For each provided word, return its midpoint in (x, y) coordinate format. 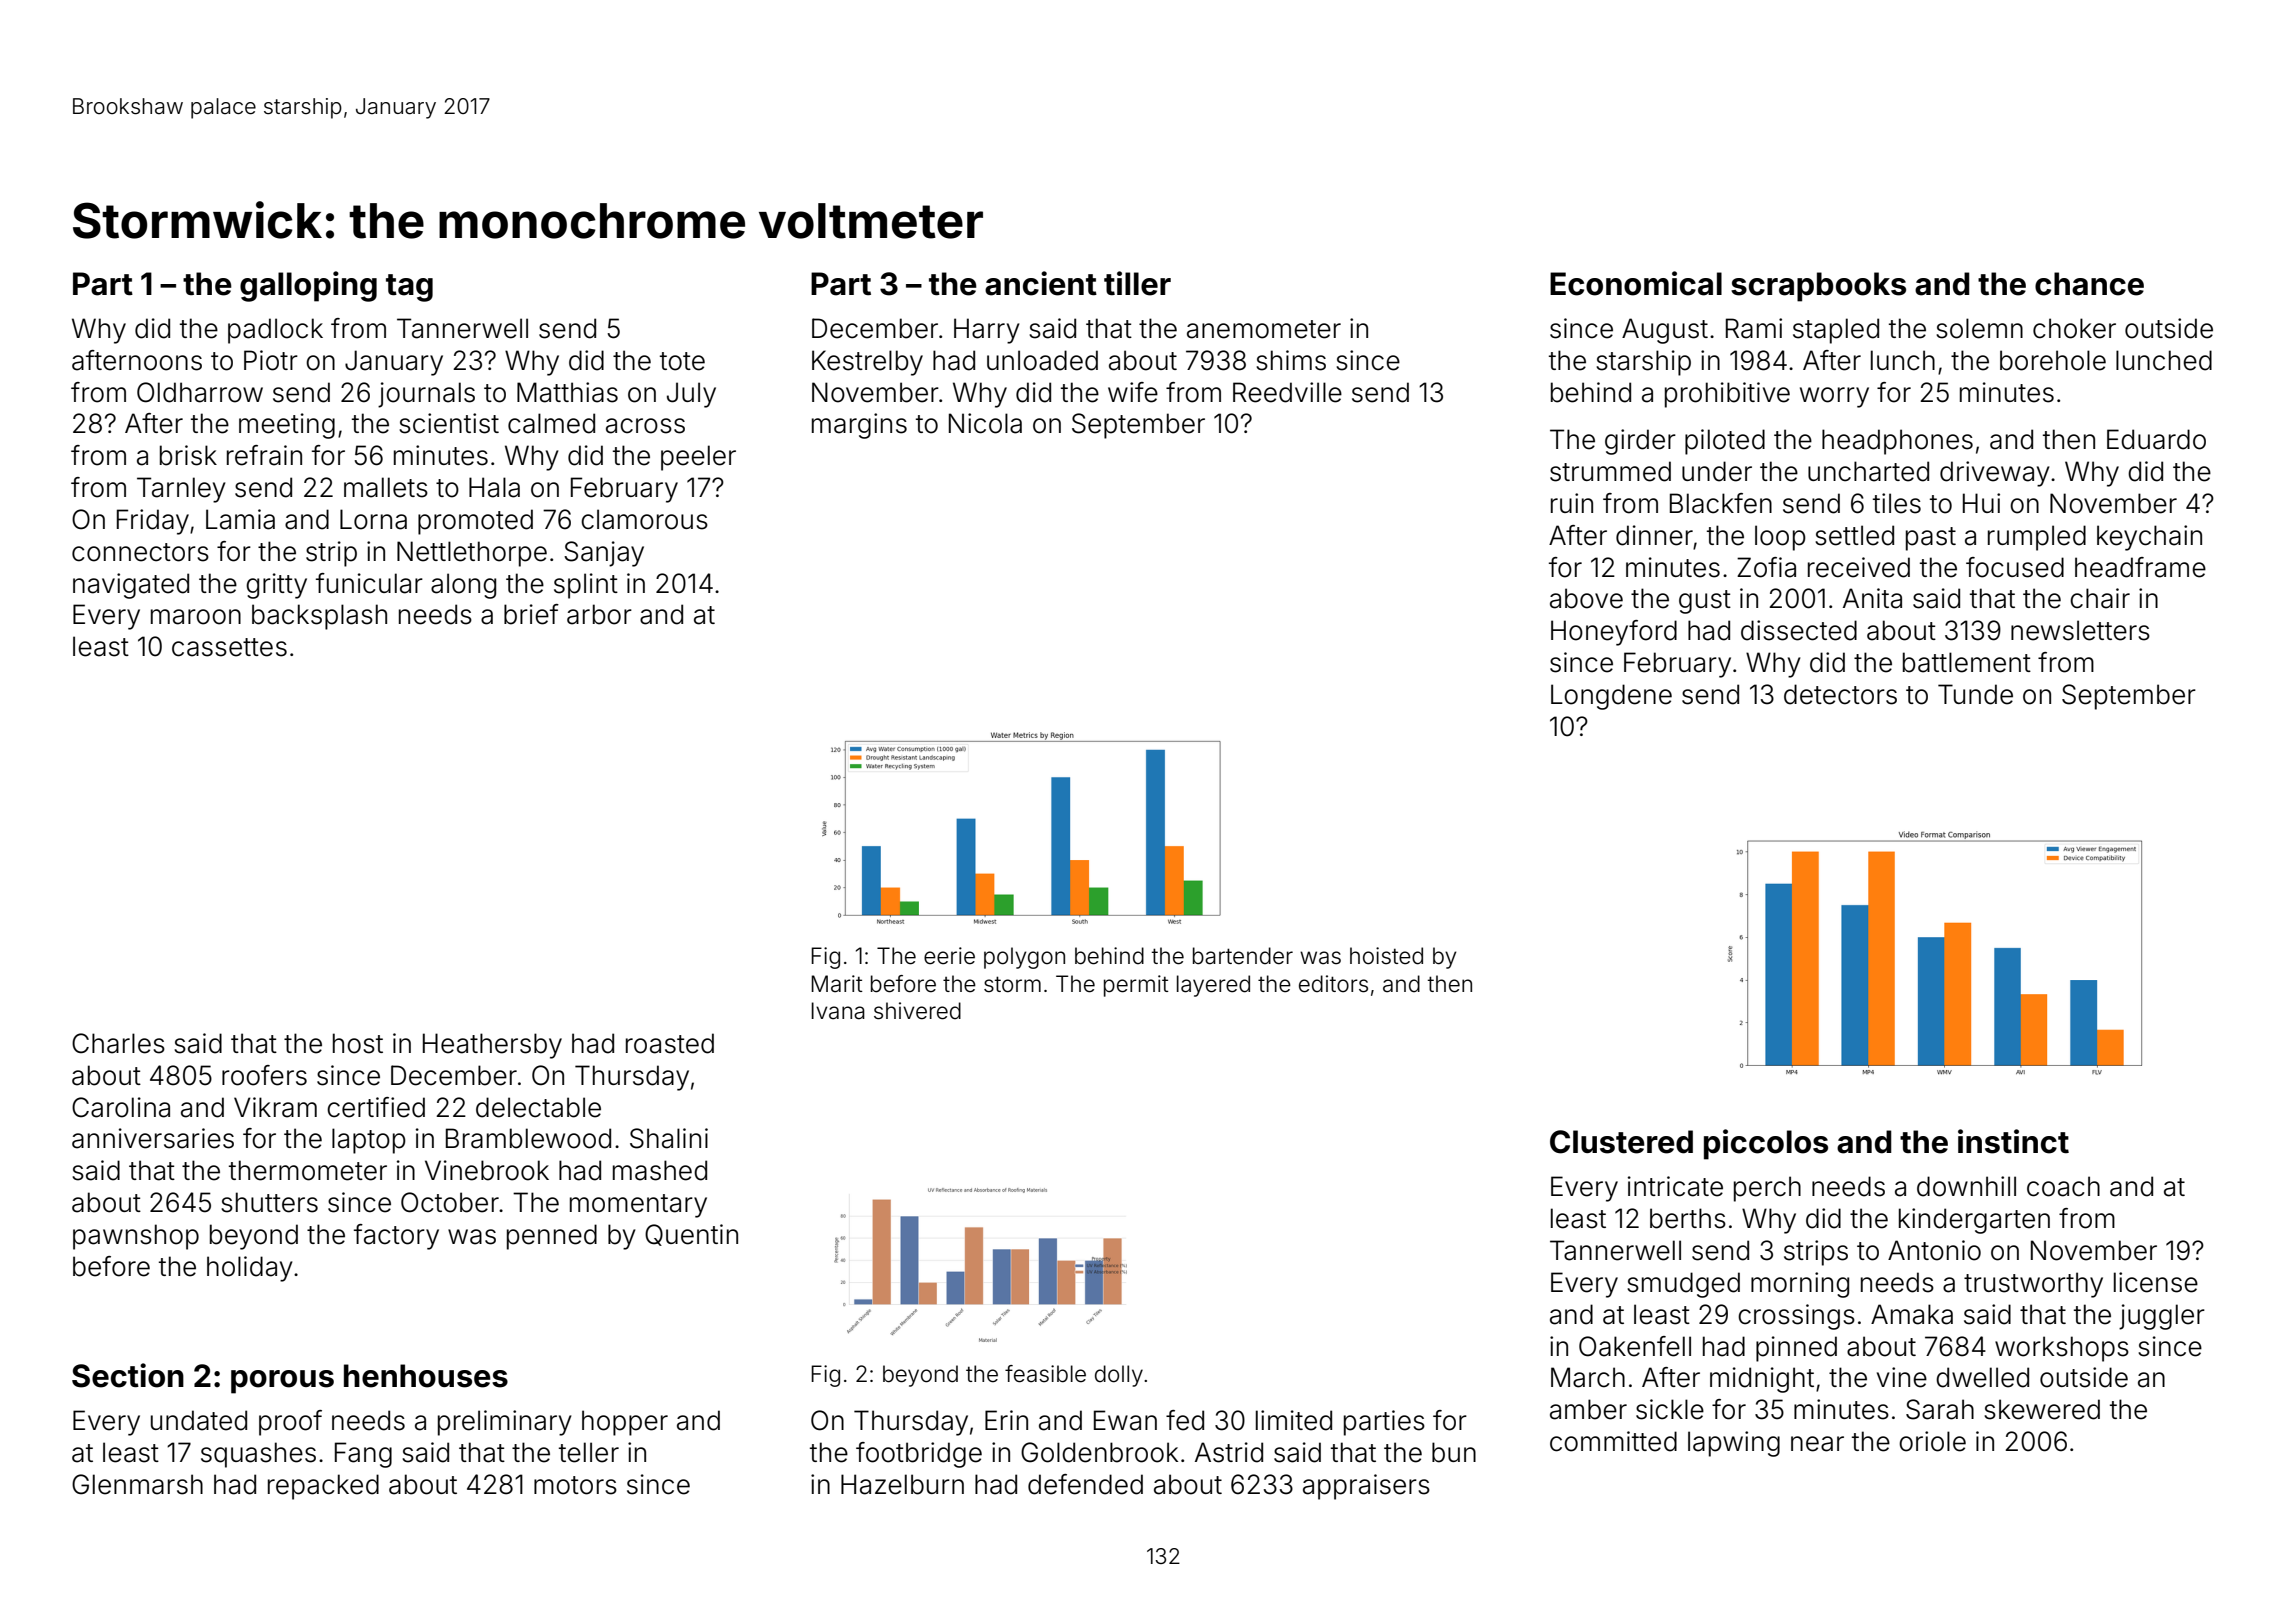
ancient (1041, 283)
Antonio (1934, 1250)
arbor (599, 614)
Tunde (1975, 694)
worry (1834, 397)
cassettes (229, 647)
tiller (1137, 283)
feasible (1045, 1374)
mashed (660, 1170)
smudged (1683, 1285)
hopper (625, 1423)
